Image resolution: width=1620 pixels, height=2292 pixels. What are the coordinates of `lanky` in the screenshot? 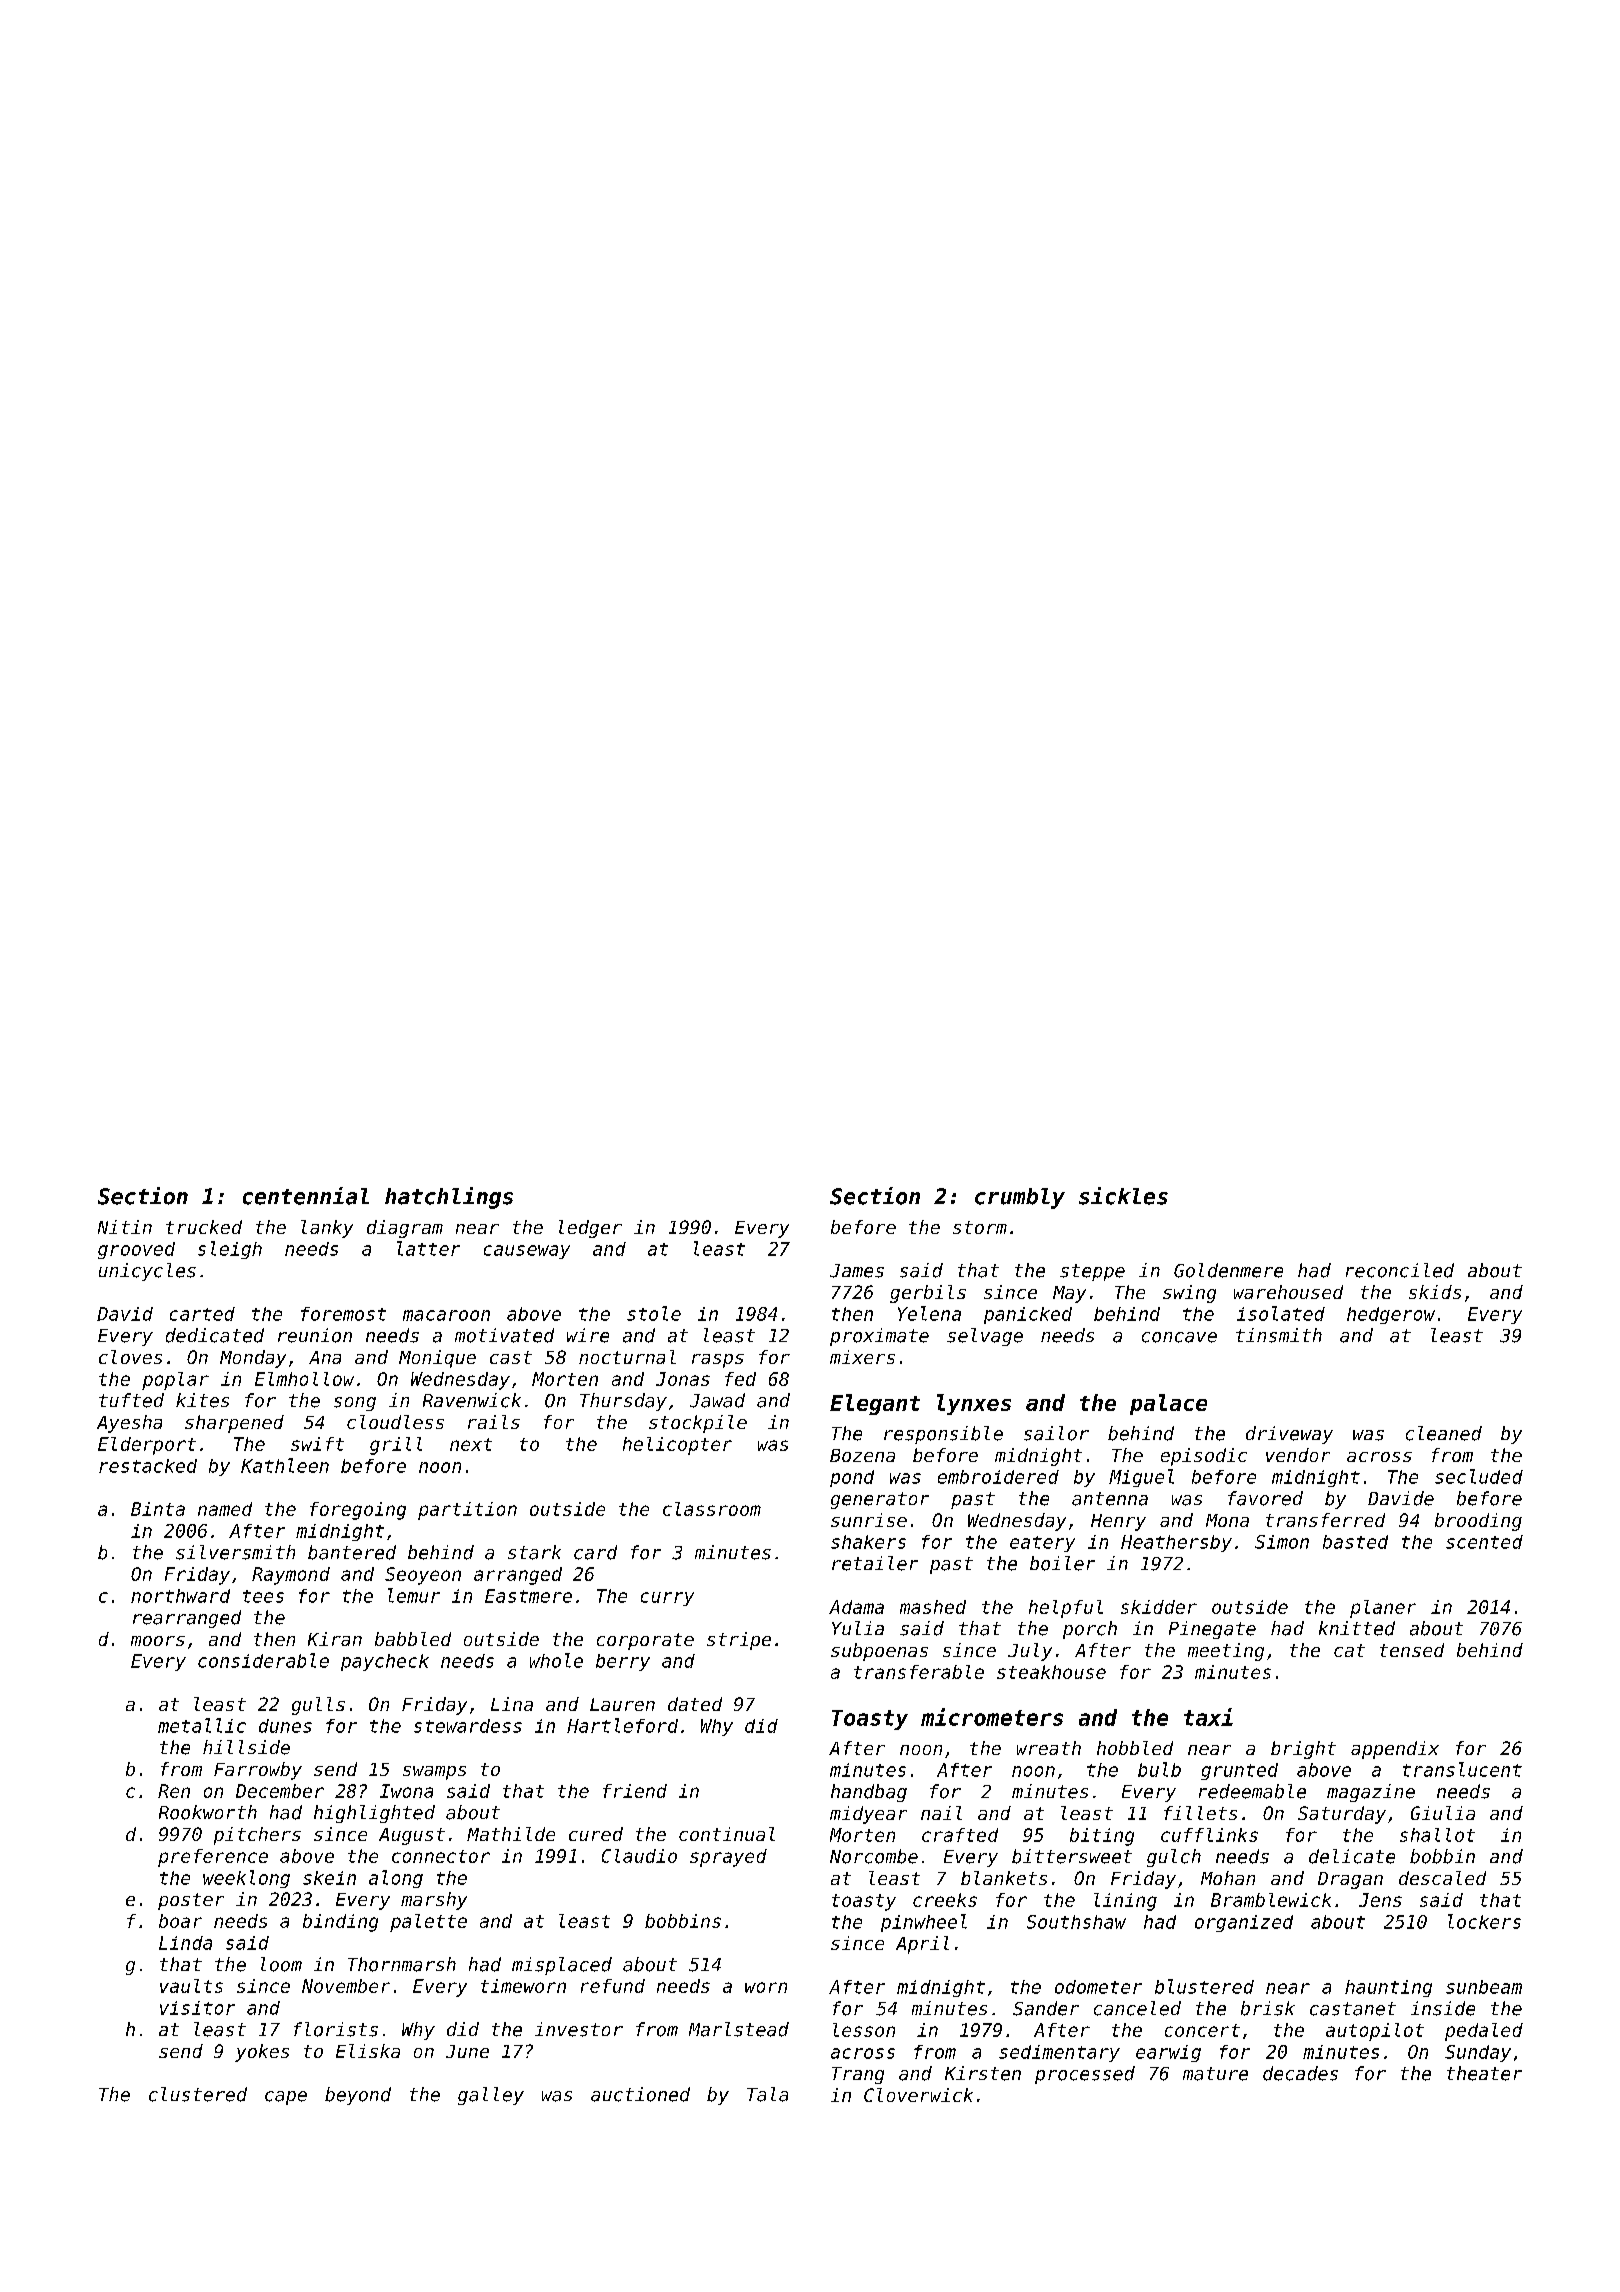 It's located at (327, 1229).
